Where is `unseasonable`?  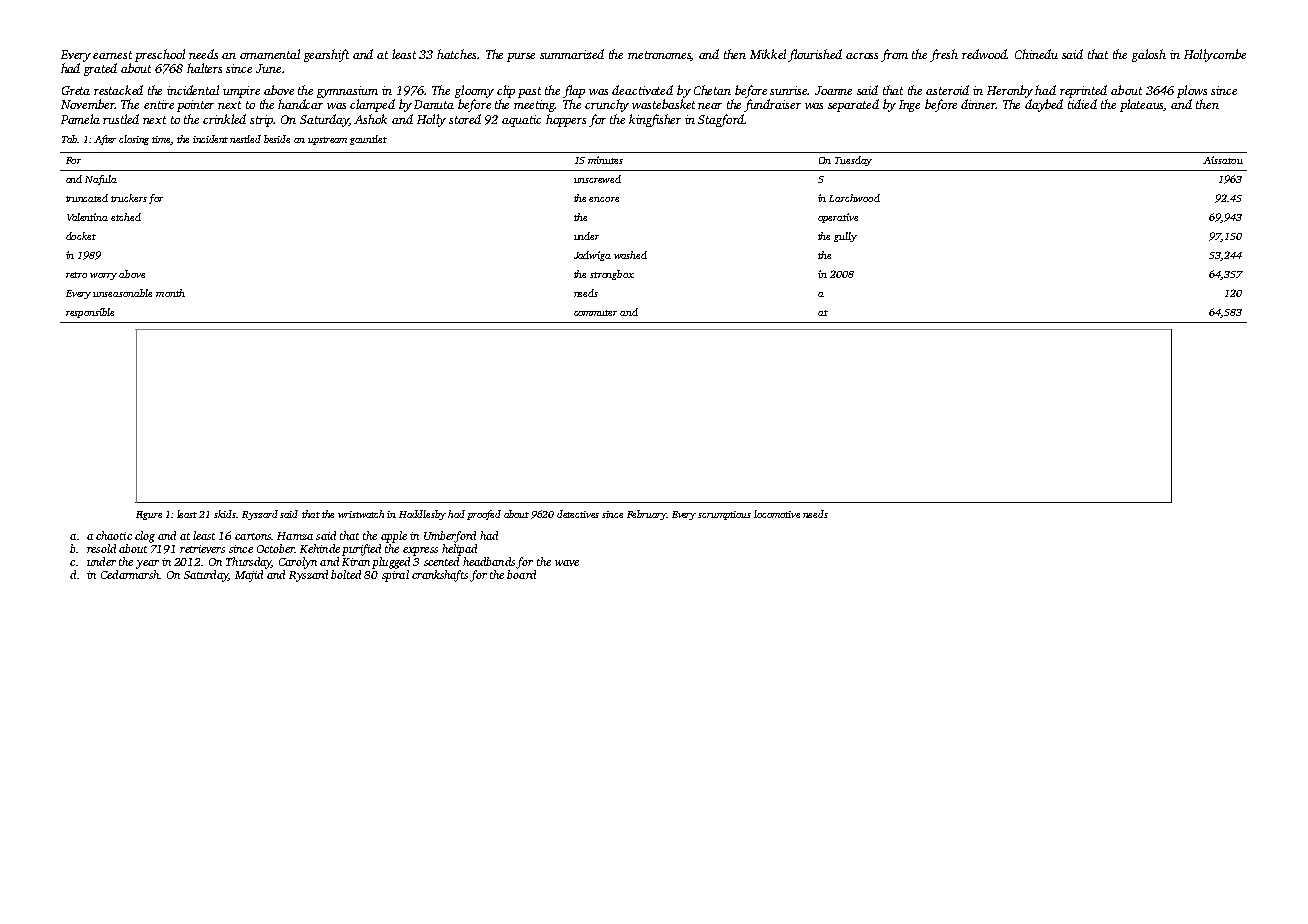 unseasonable is located at coordinates (122, 293).
